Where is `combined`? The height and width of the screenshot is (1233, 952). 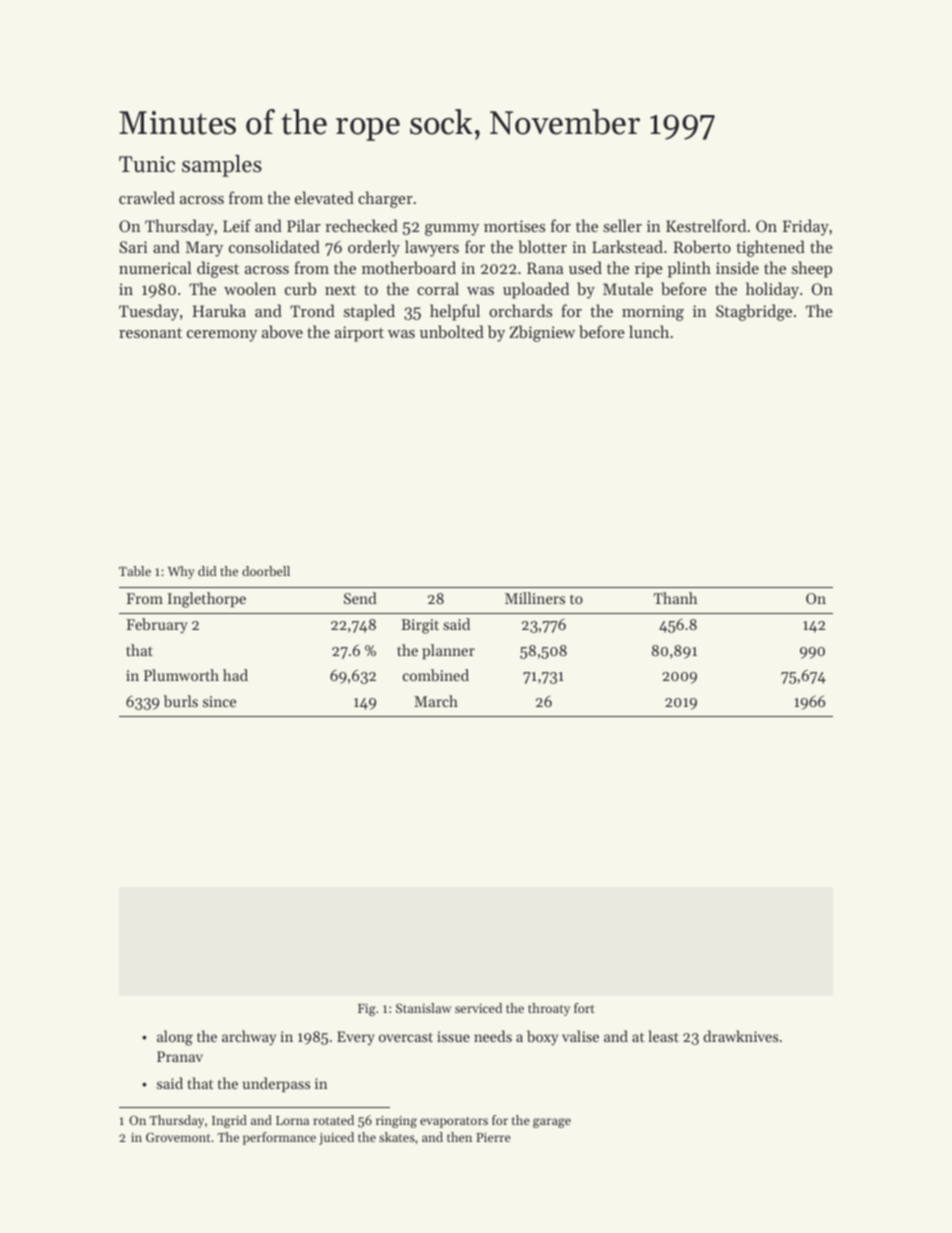 combined is located at coordinates (436, 675).
